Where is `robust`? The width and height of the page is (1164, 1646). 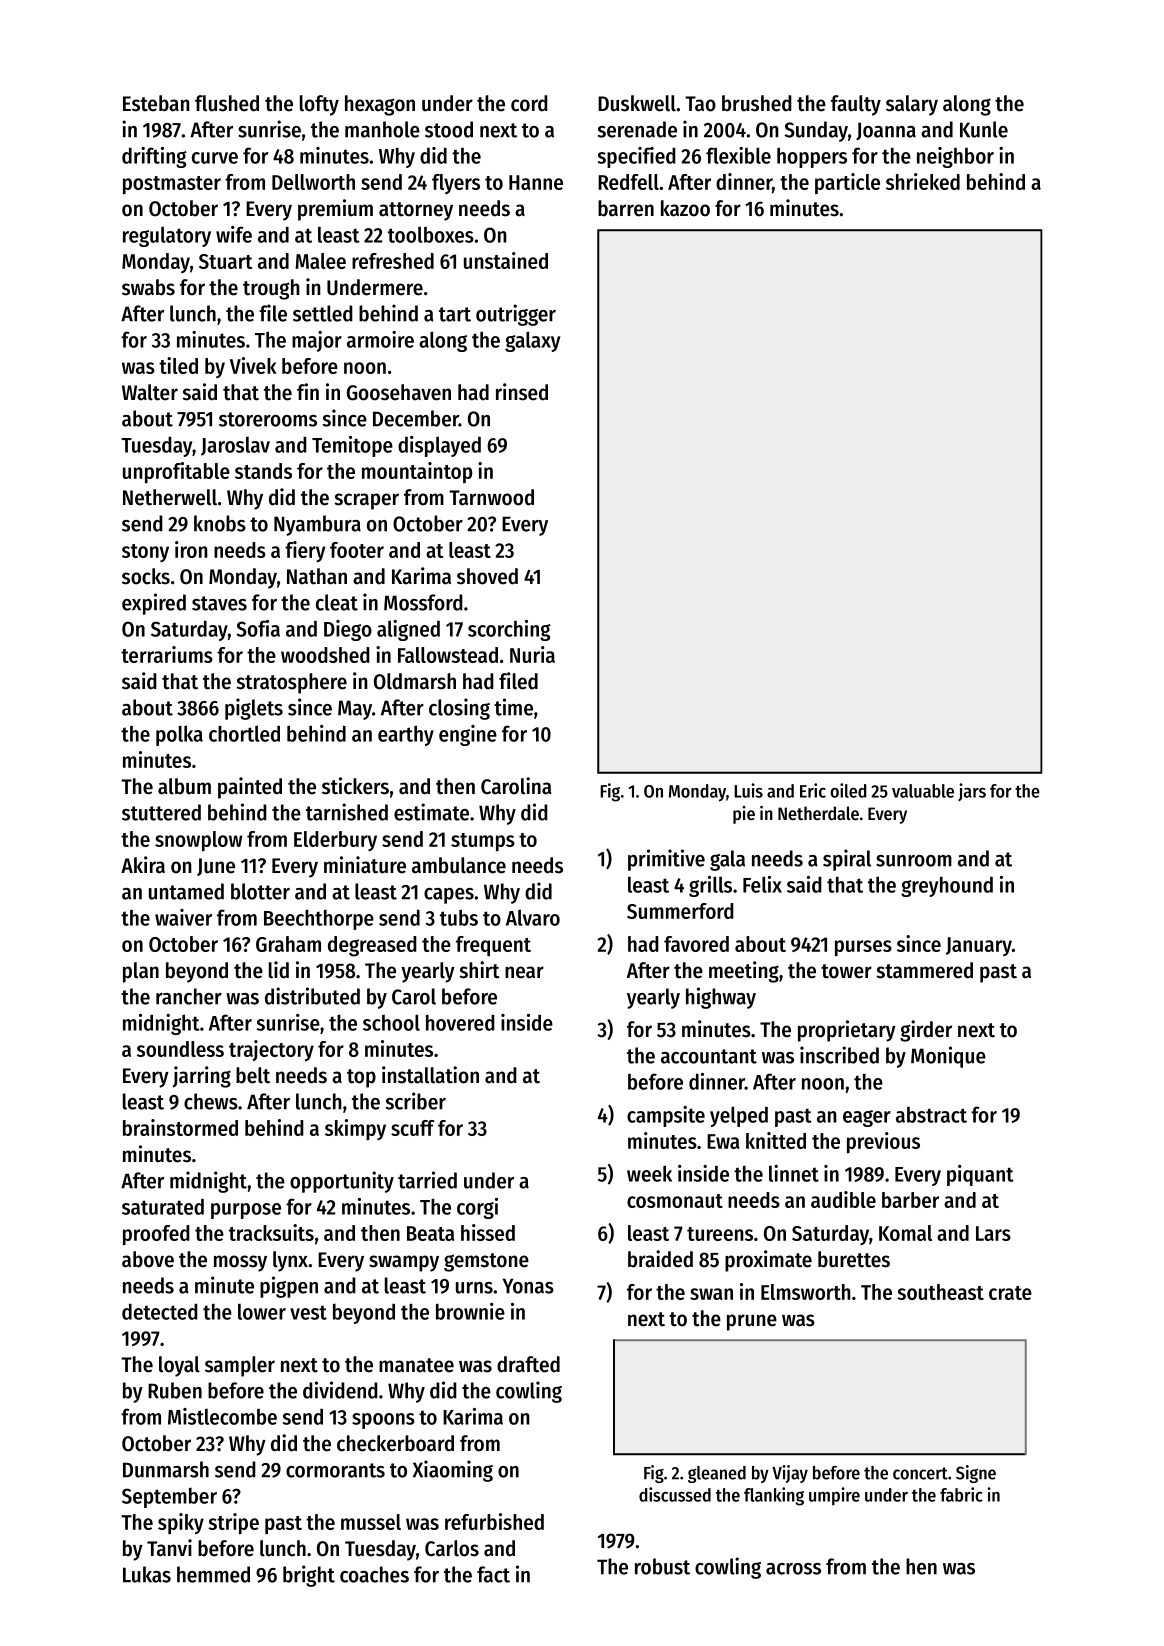
robust is located at coordinates (662, 1566).
